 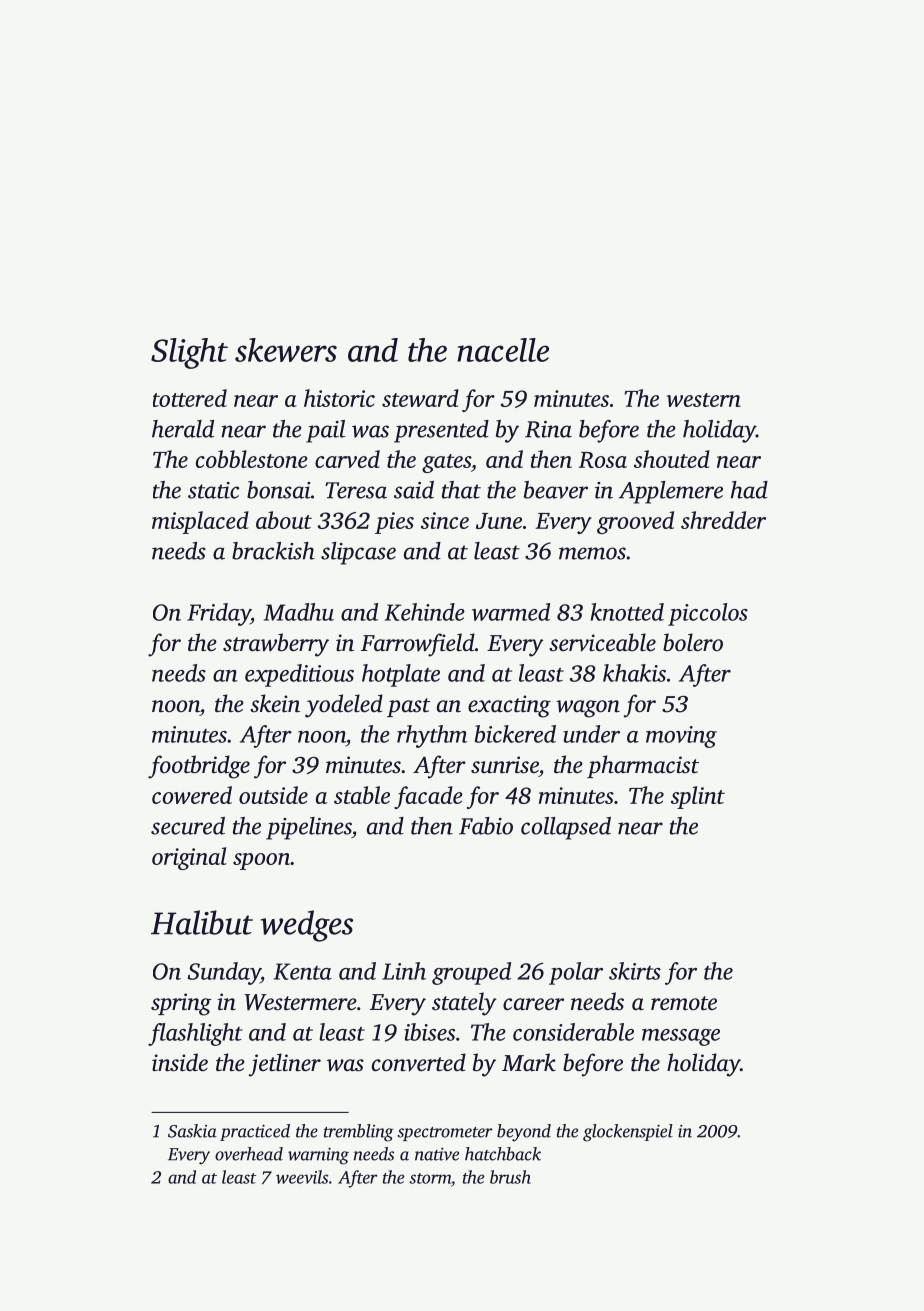 I want to click on western, so click(x=704, y=400).
